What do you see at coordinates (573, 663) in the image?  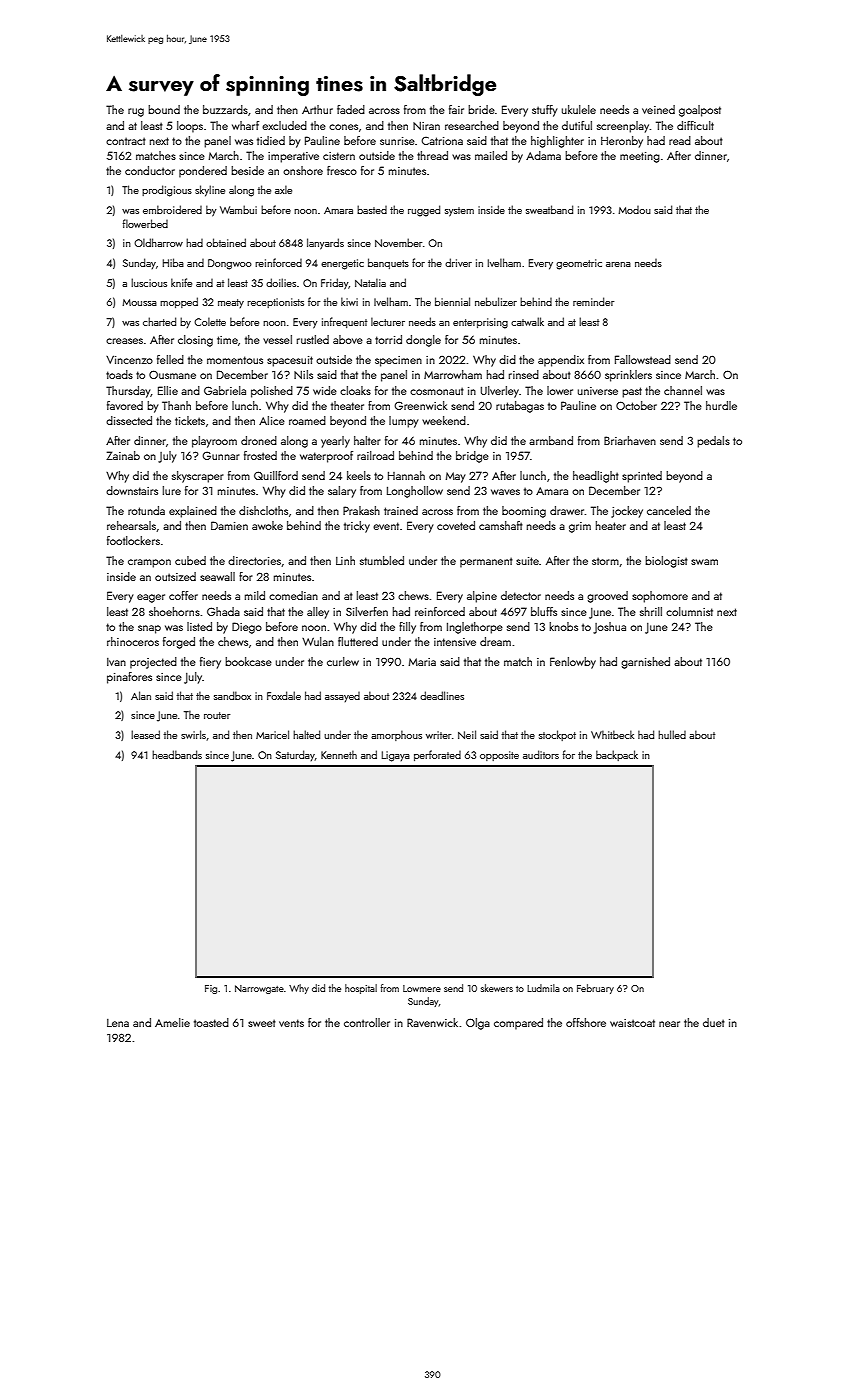 I see `Fenlowby` at bounding box center [573, 663].
